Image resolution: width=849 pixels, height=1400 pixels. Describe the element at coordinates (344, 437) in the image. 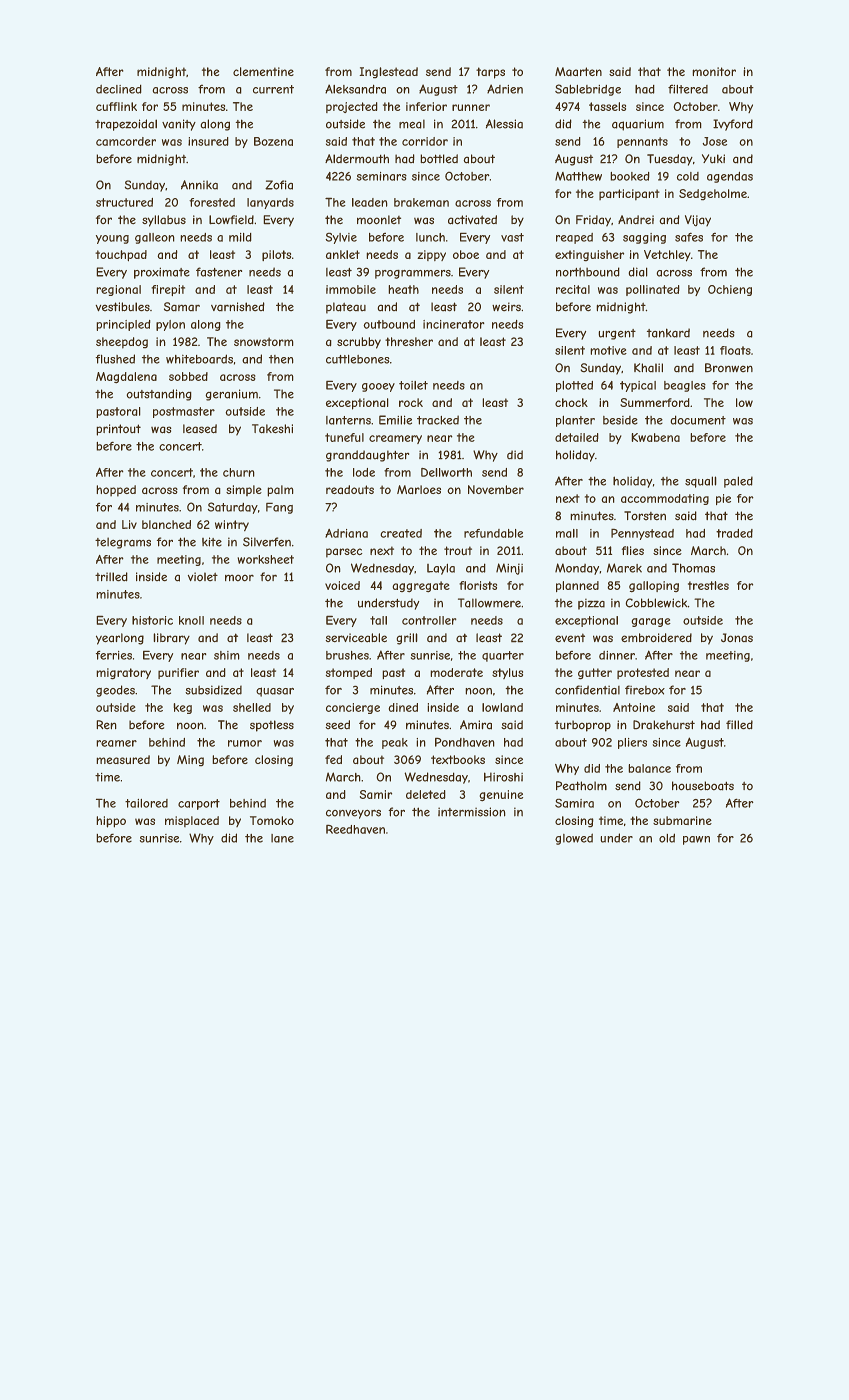

I see `tuneful` at that location.
